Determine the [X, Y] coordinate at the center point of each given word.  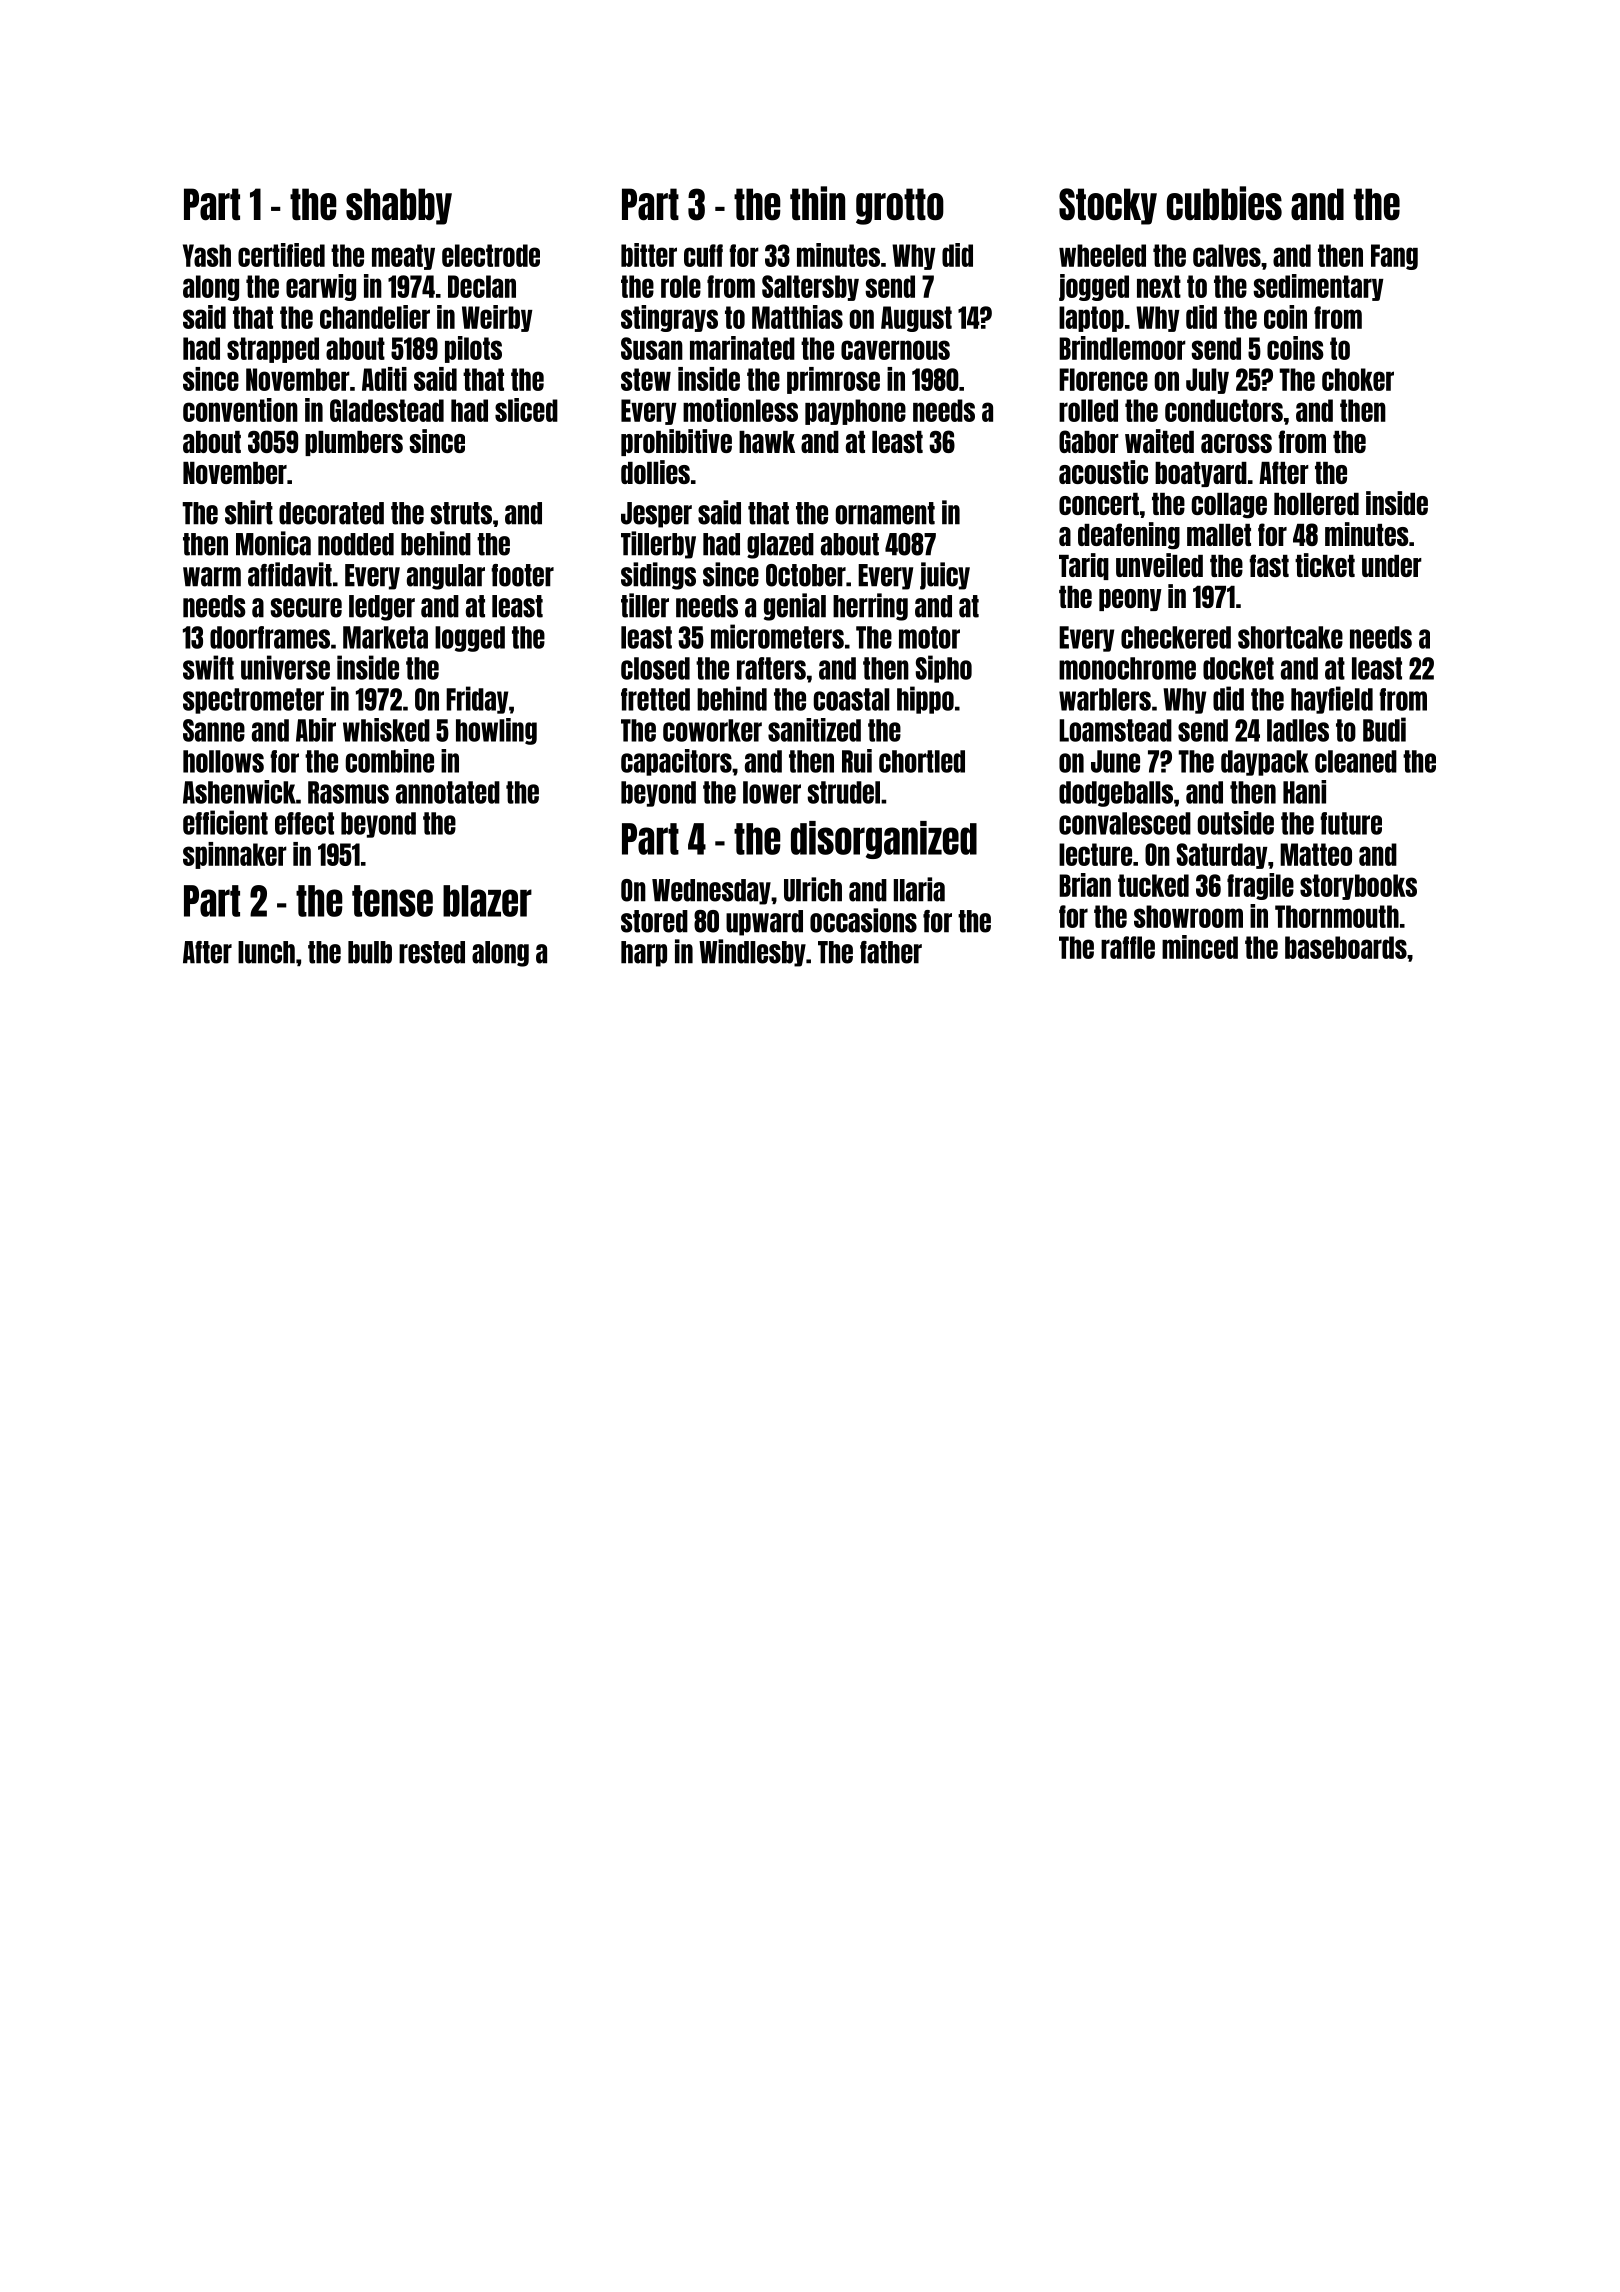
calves [1227, 255]
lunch [266, 952]
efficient [225, 822]
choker [1358, 379]
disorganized [884, 840]
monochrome [1127, 668]
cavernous [895, 350]
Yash [207, 255]
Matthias [797, 317]
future [1351, 823]
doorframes [270, 637]
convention [240, 410]
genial [795, 607]
